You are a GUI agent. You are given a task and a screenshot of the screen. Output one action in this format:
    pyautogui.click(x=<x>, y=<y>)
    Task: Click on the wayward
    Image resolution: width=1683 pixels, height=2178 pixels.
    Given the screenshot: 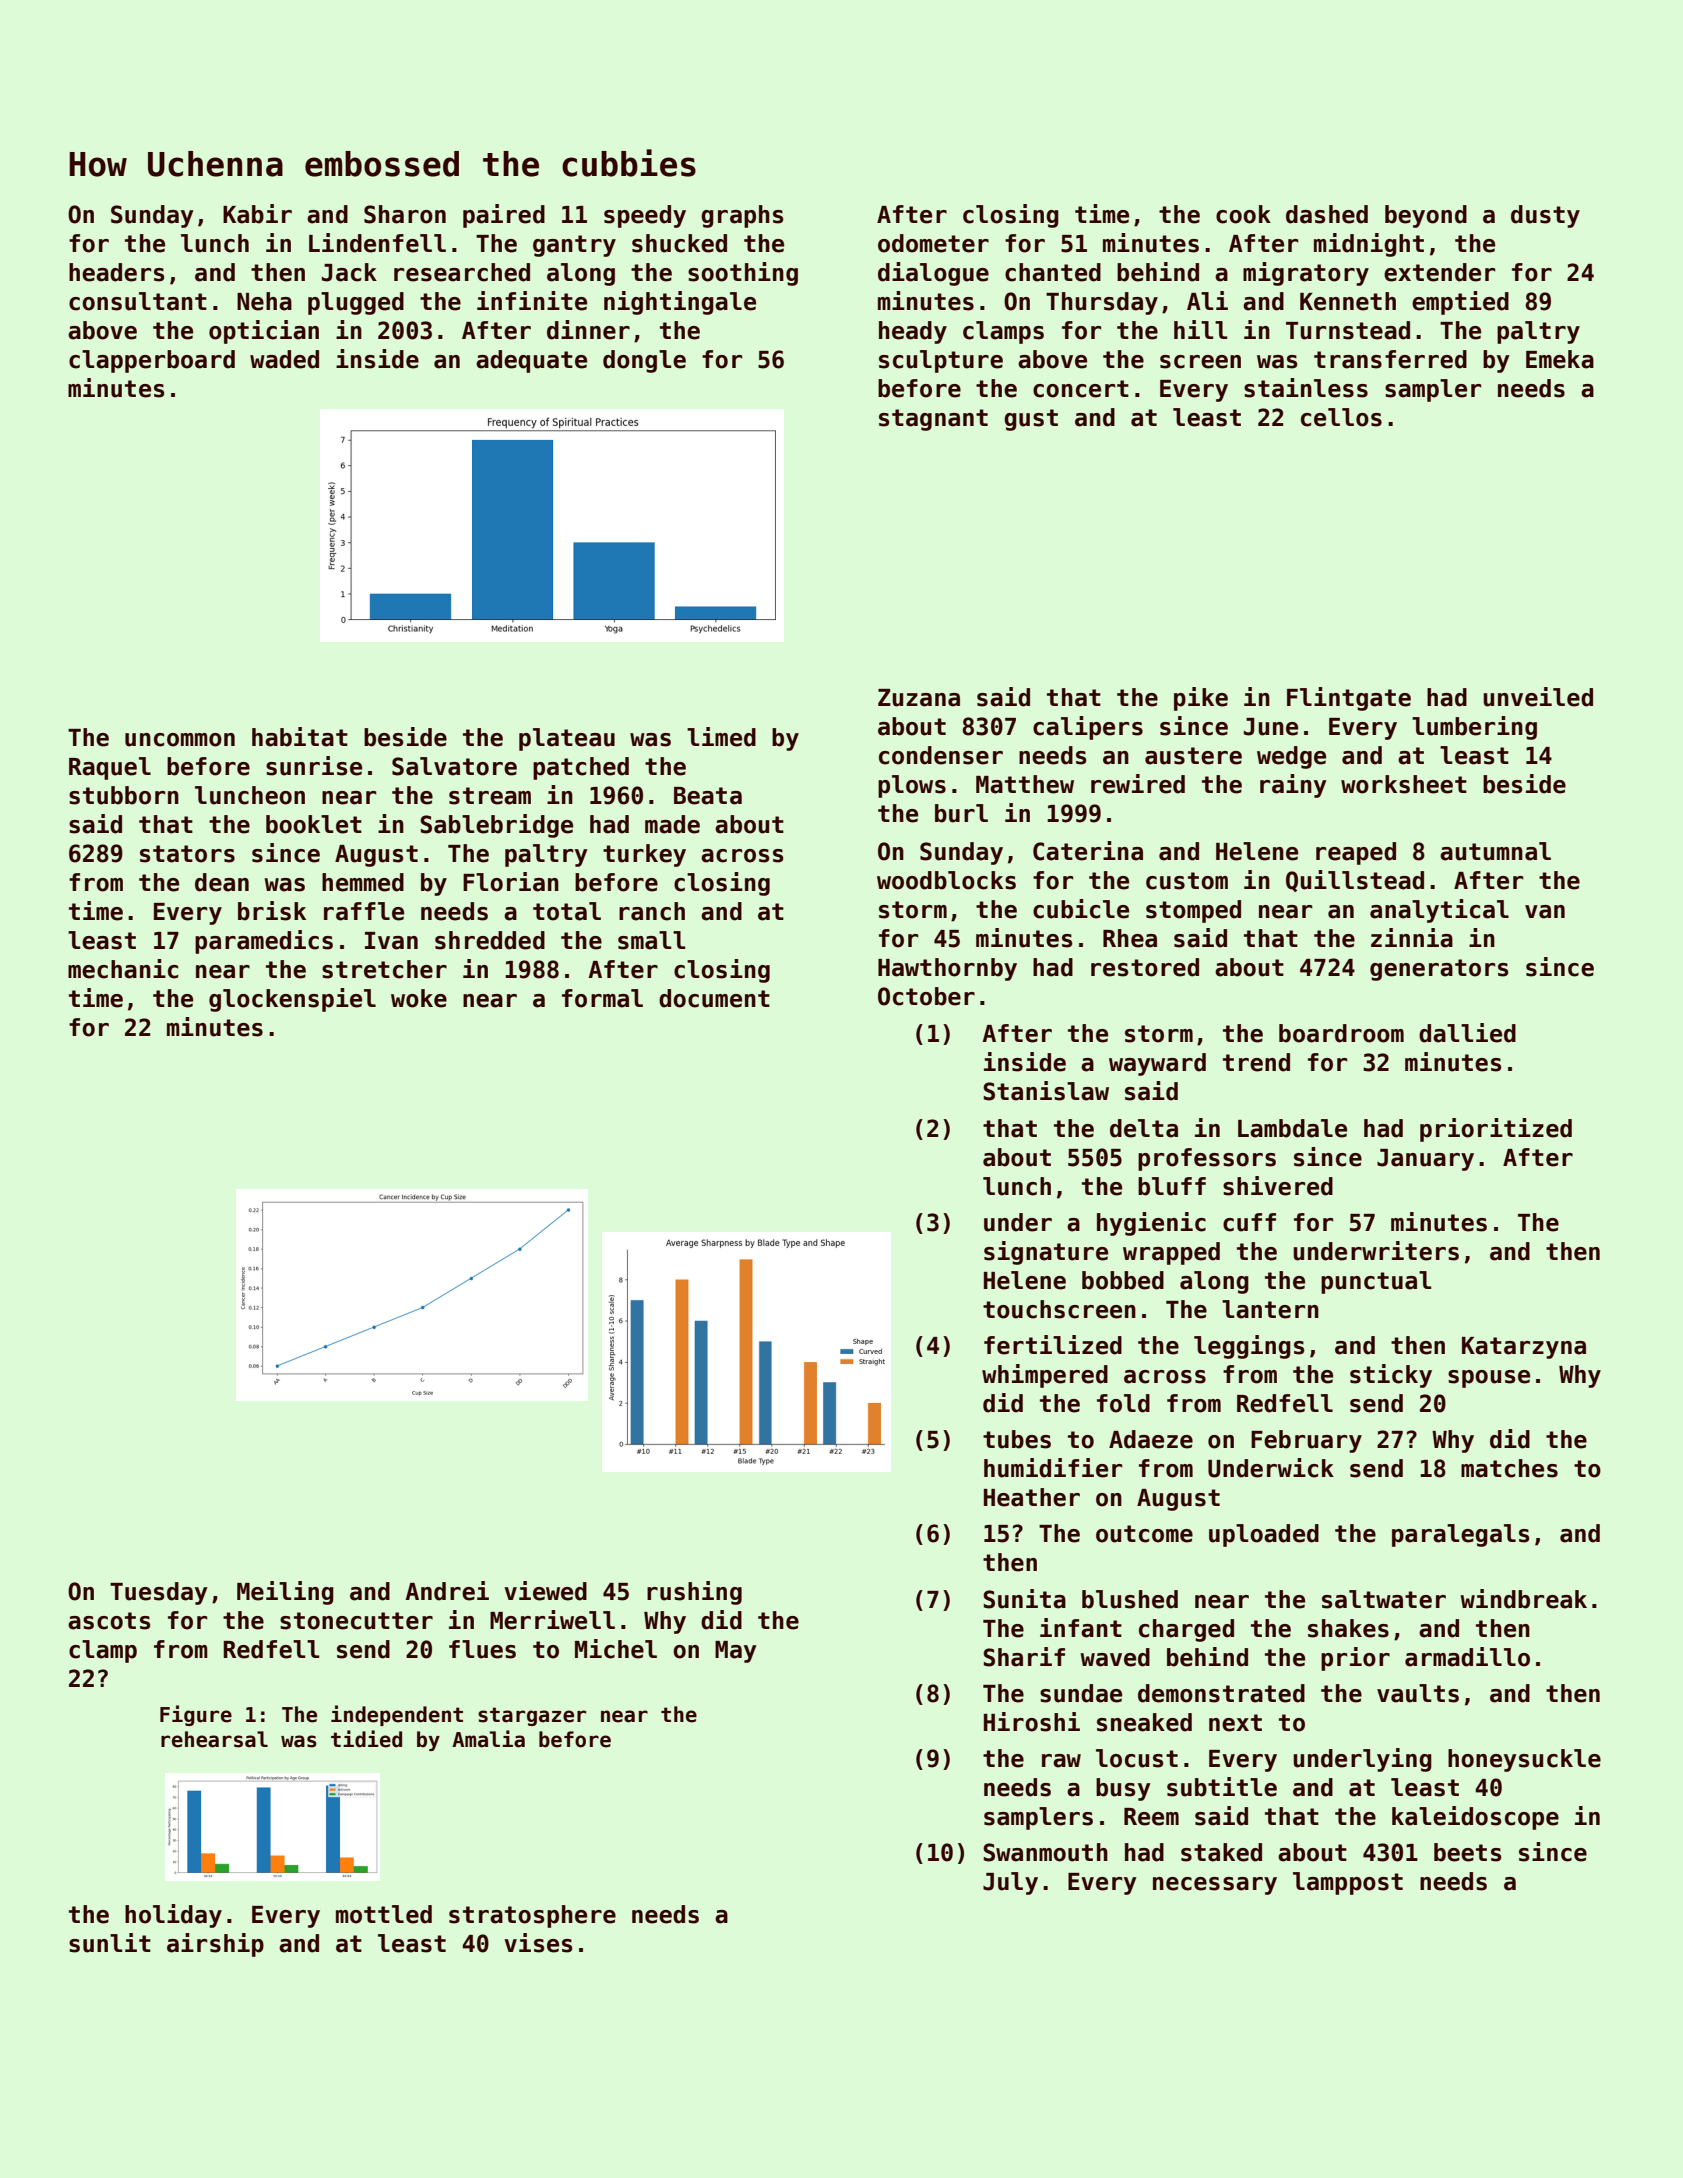 What is the action you would take?
    pyautogui.click(x=1157, y=1064)
